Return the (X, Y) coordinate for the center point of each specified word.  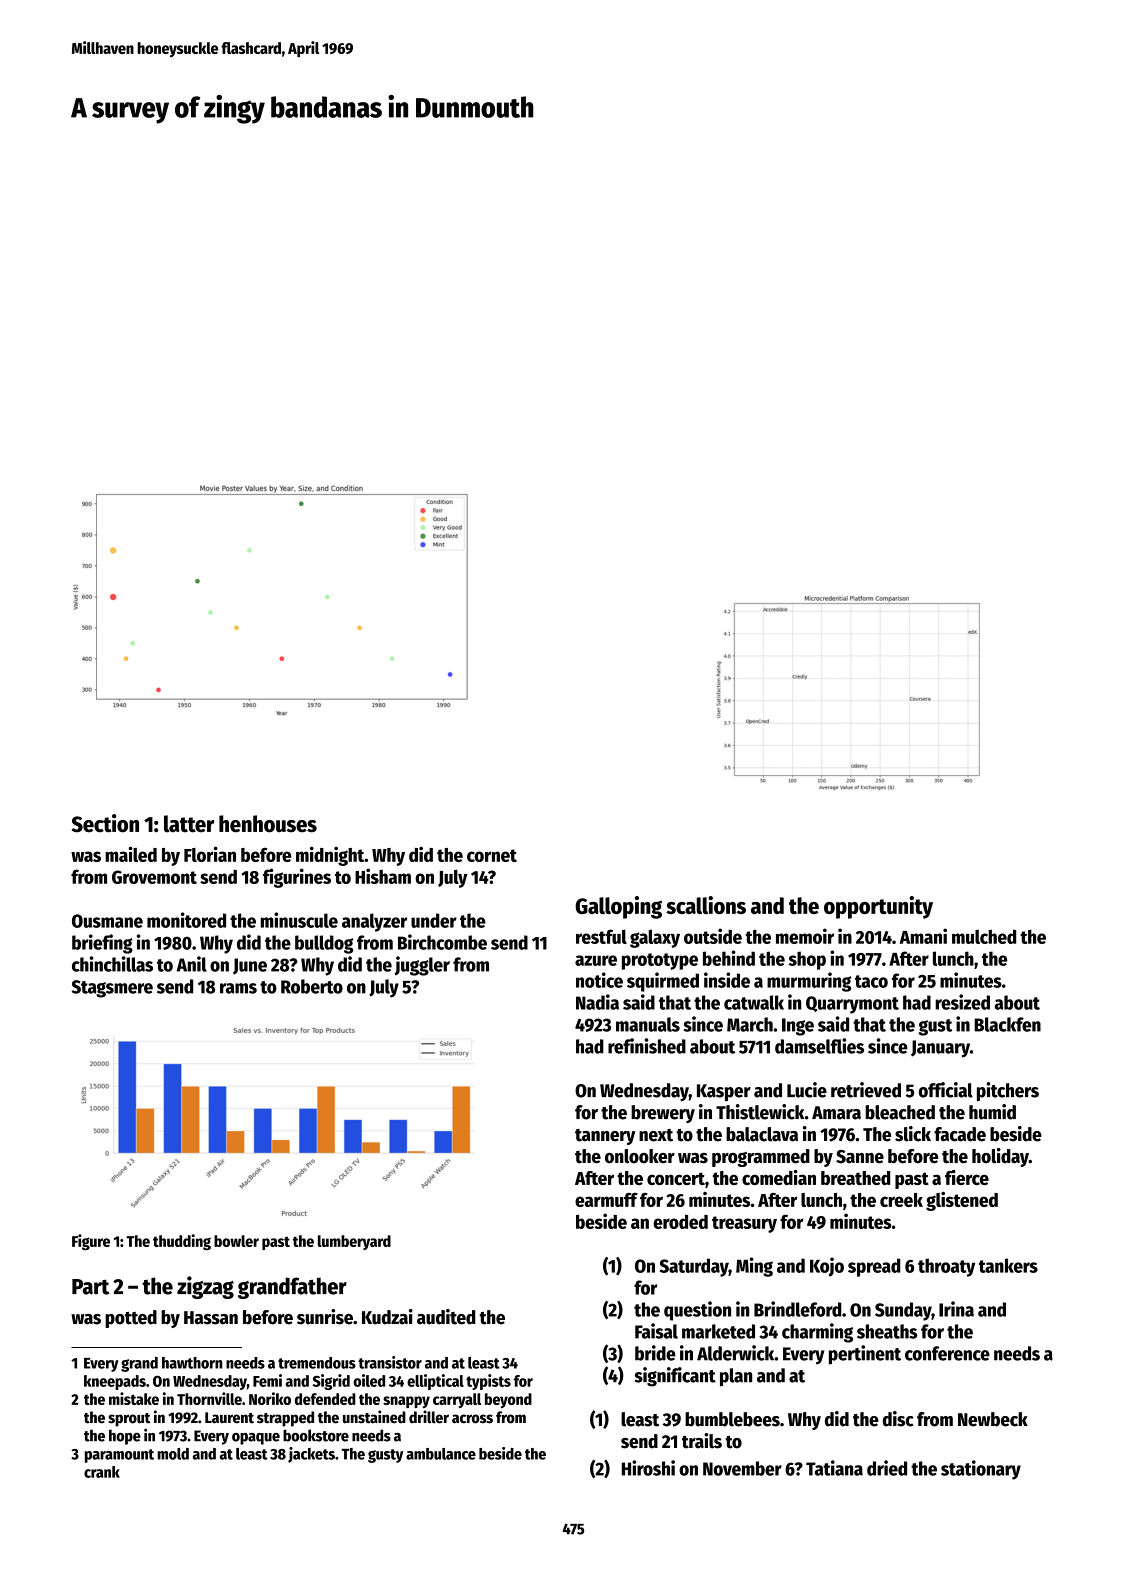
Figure (91, 1242)
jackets (311, 1455)
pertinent (865, 1355)
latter (189, 824)
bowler (236, 1241)
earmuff (606, 1200)
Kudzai (387, 1317)
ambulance (441, 1454)
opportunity (878, 907)
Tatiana (834, 1468)
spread (874, 1267)
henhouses (268, 824)
